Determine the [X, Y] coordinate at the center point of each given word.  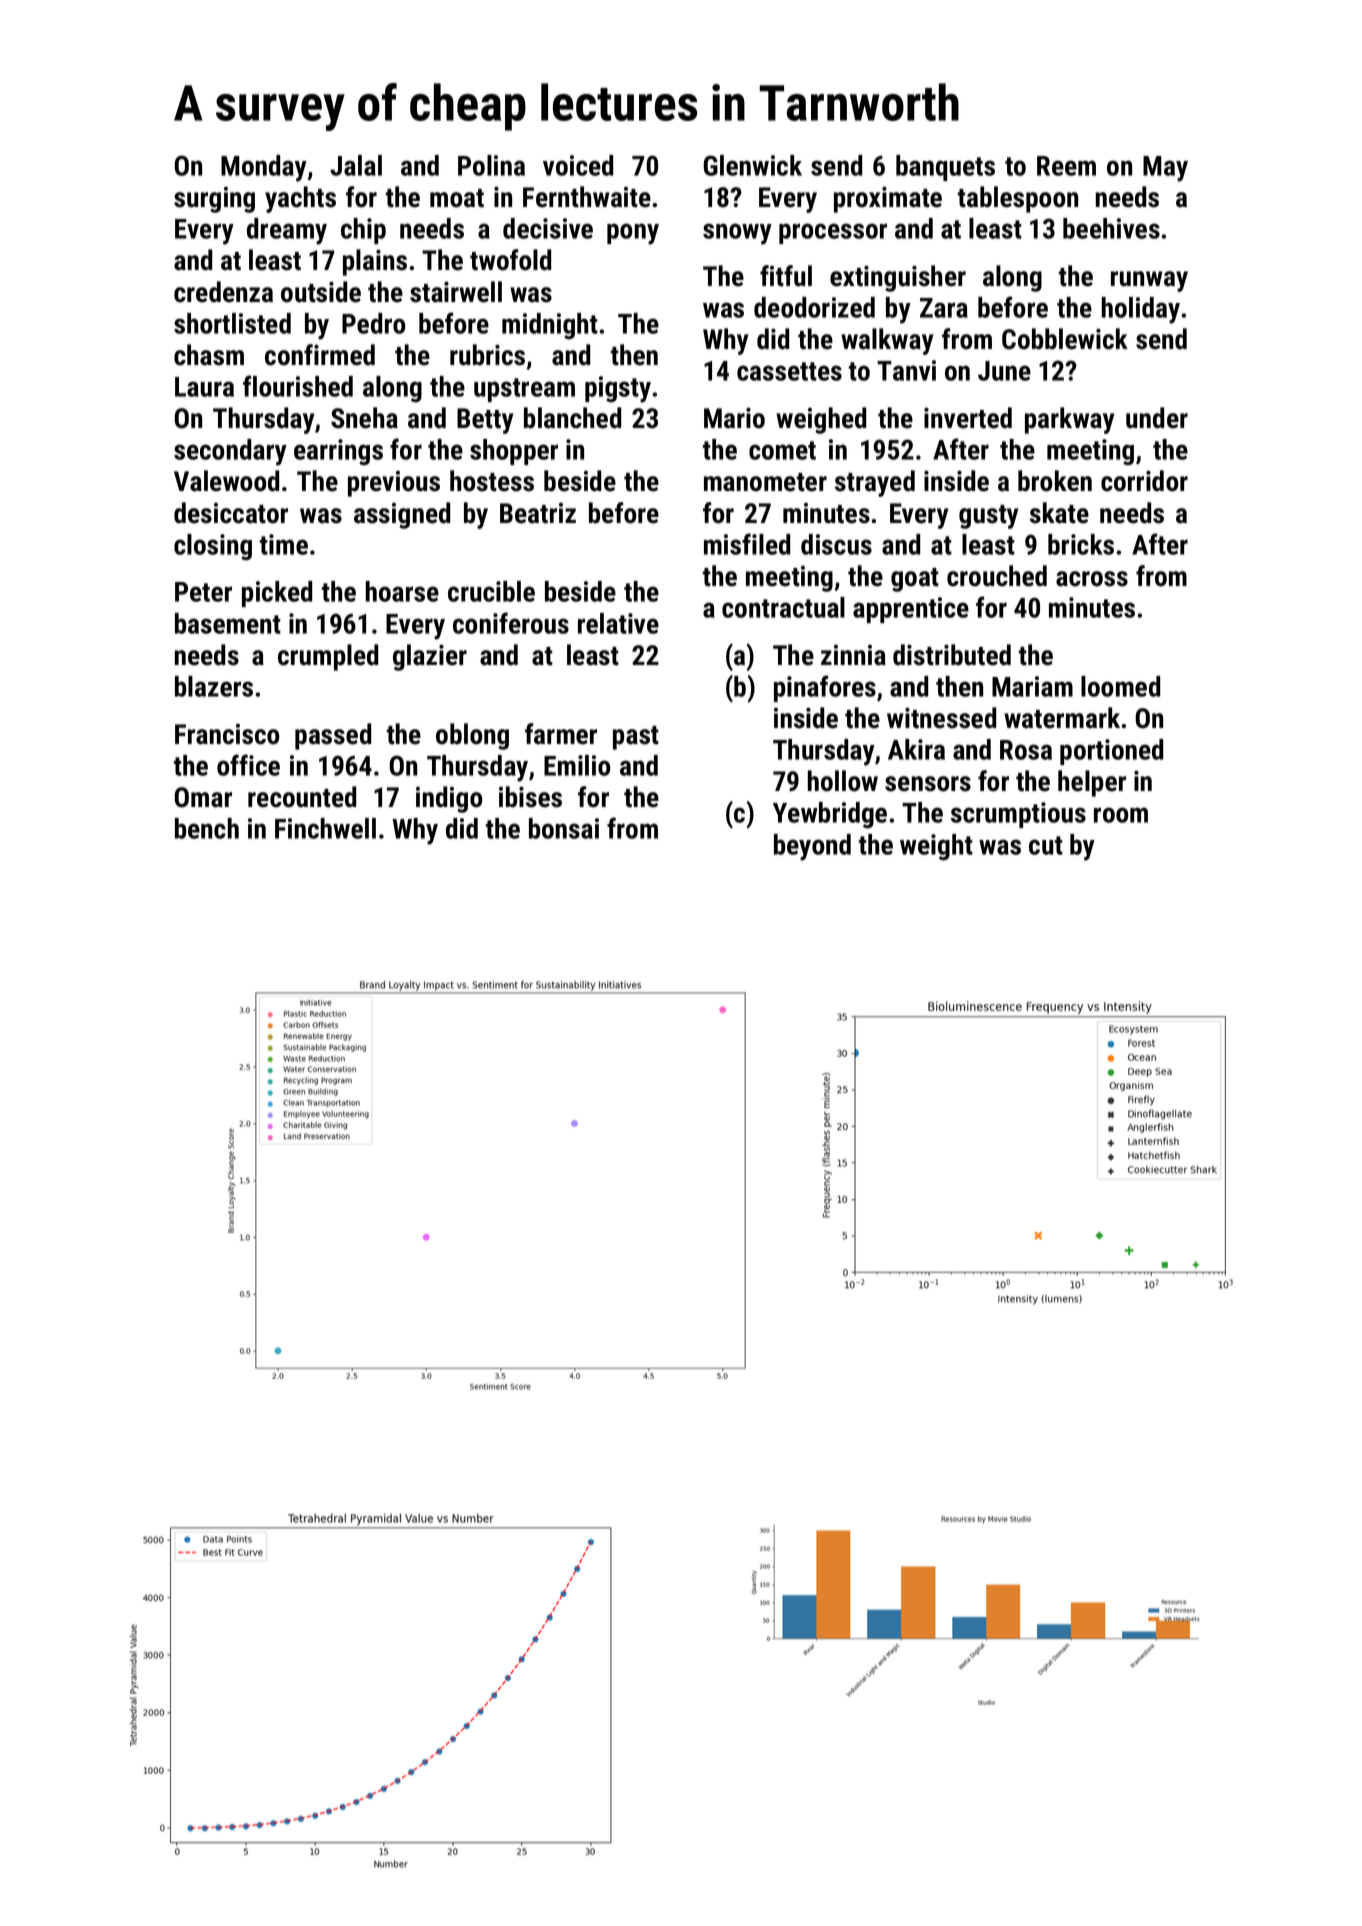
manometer [765, 482]
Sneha [364, 418]
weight [936, 847]
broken [1055, 481]
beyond [812, 847]
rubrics [487, 355]
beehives [1111, 228]
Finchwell [325, 828]
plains [375, 262]
